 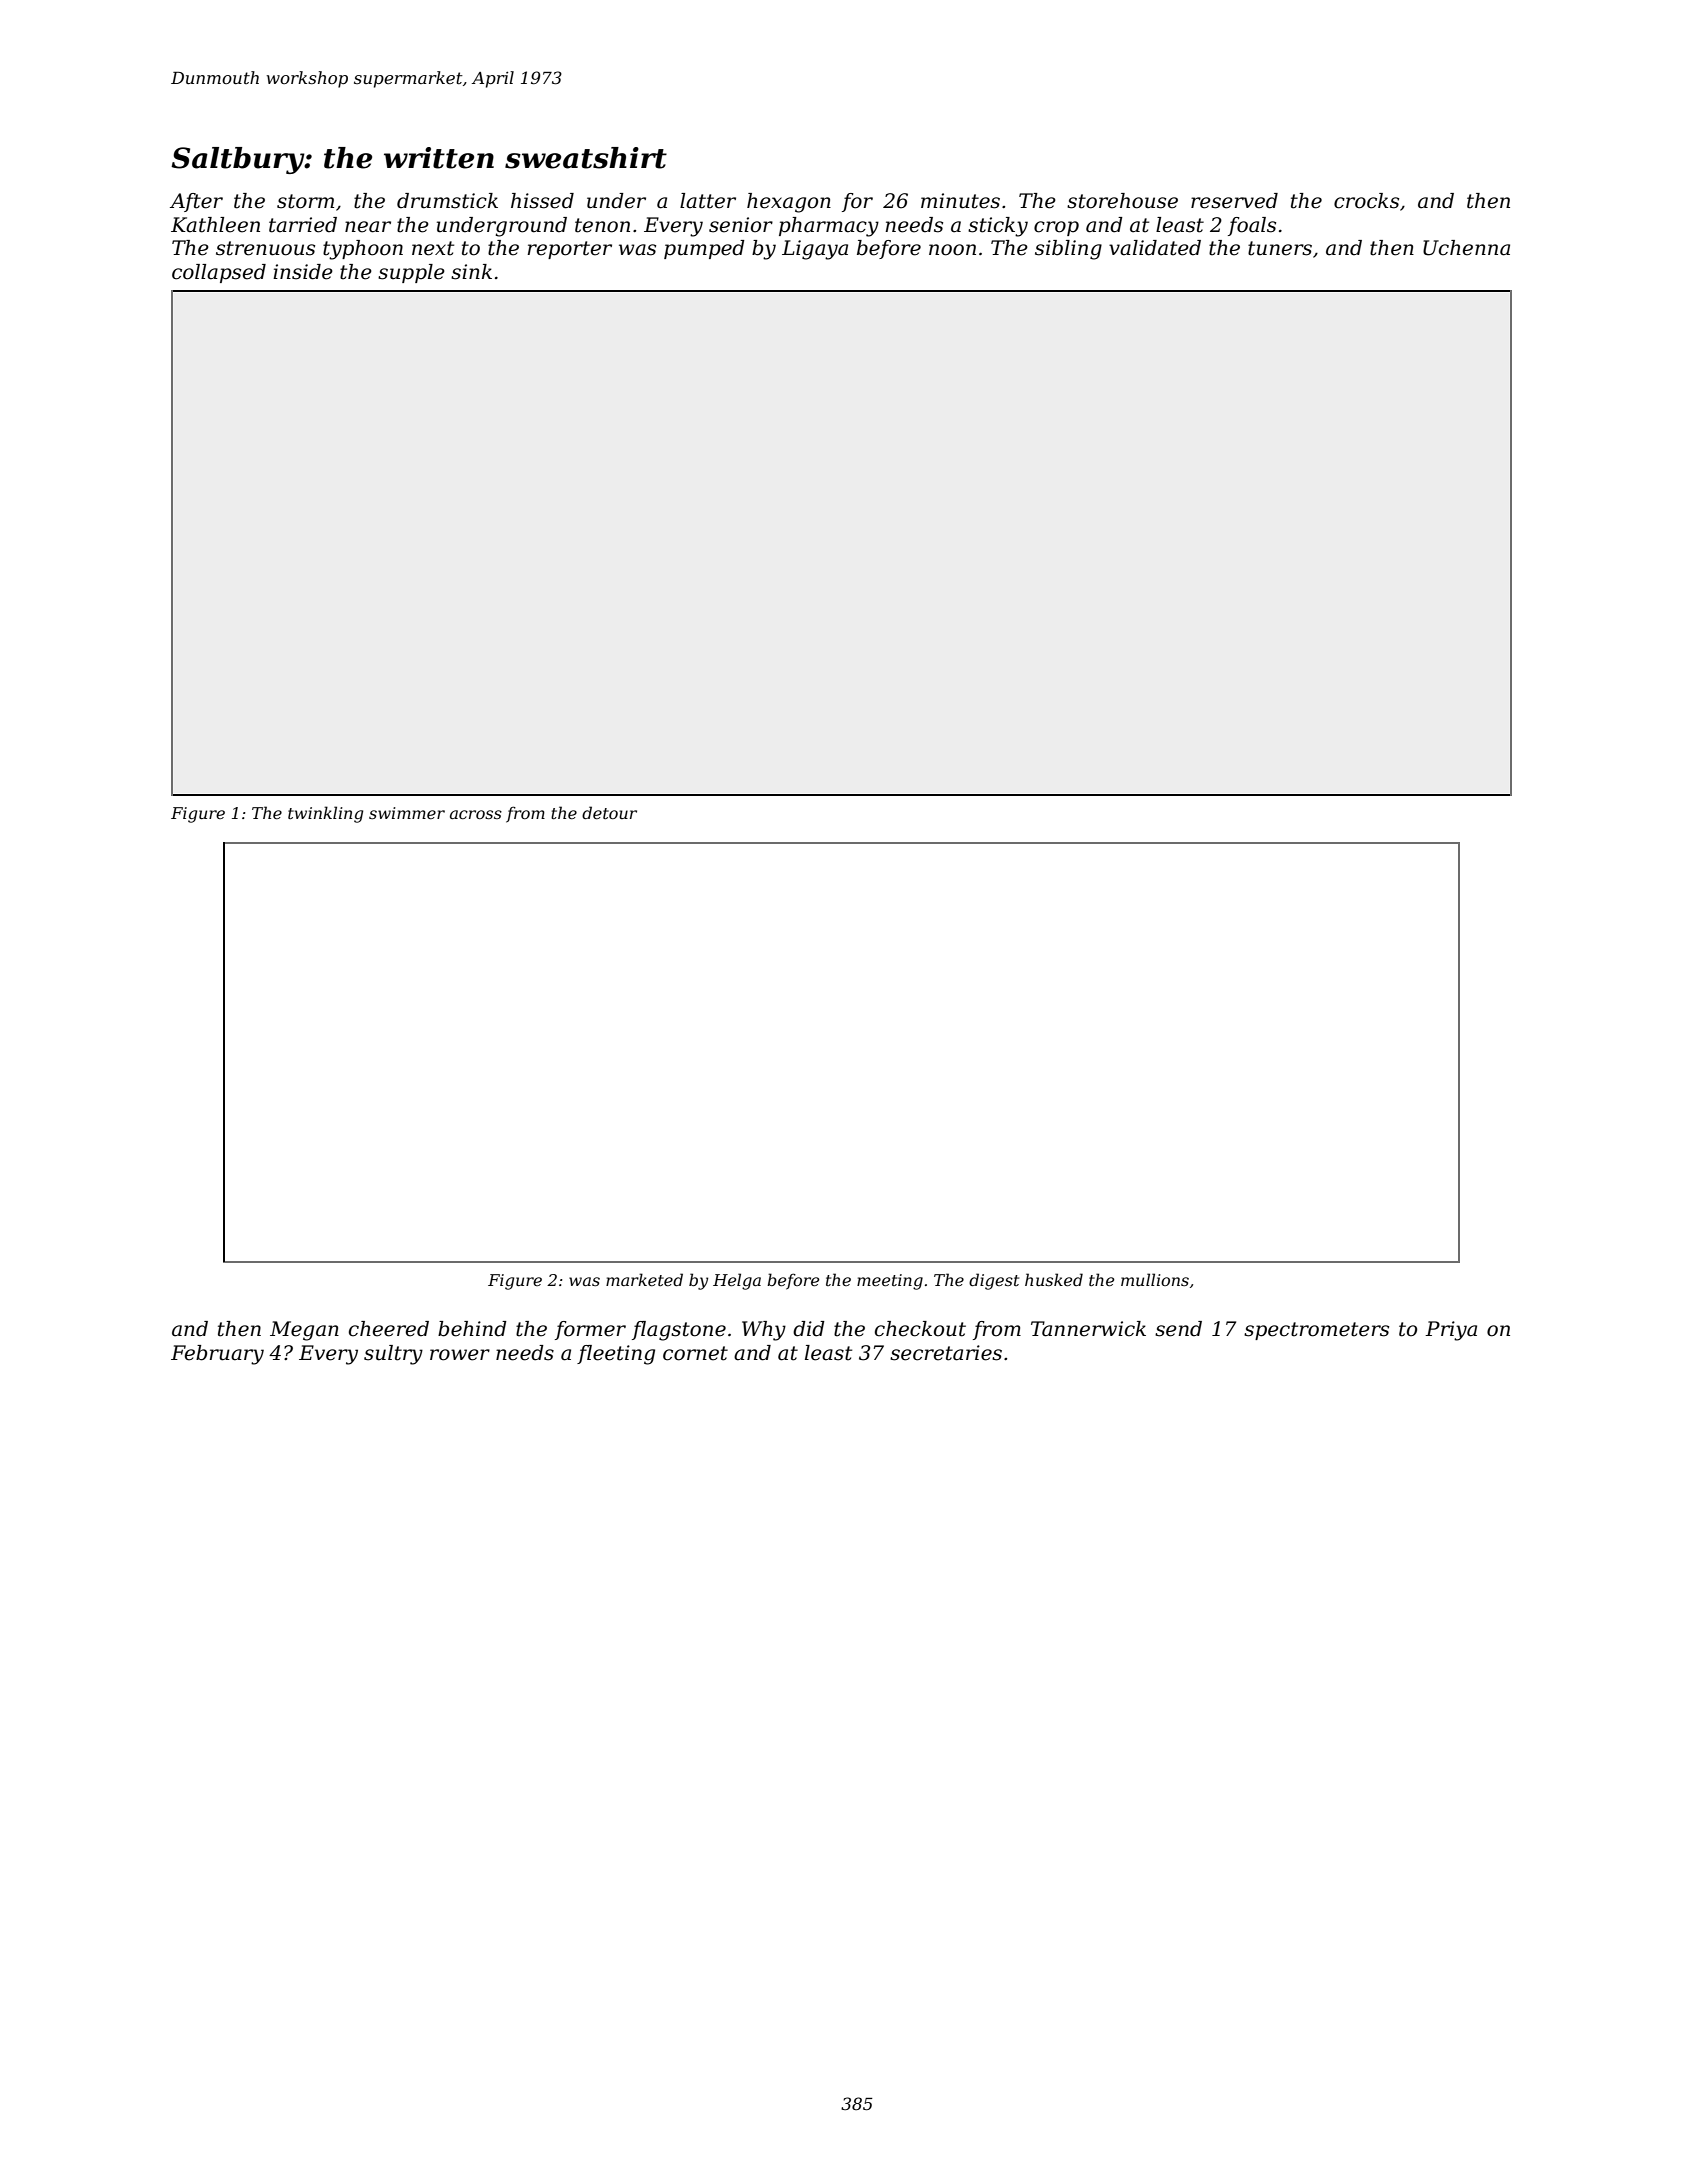 What do you see at coordinates (217, 1355) in the document?
I see `February` at bounding box center [217, 1355].
